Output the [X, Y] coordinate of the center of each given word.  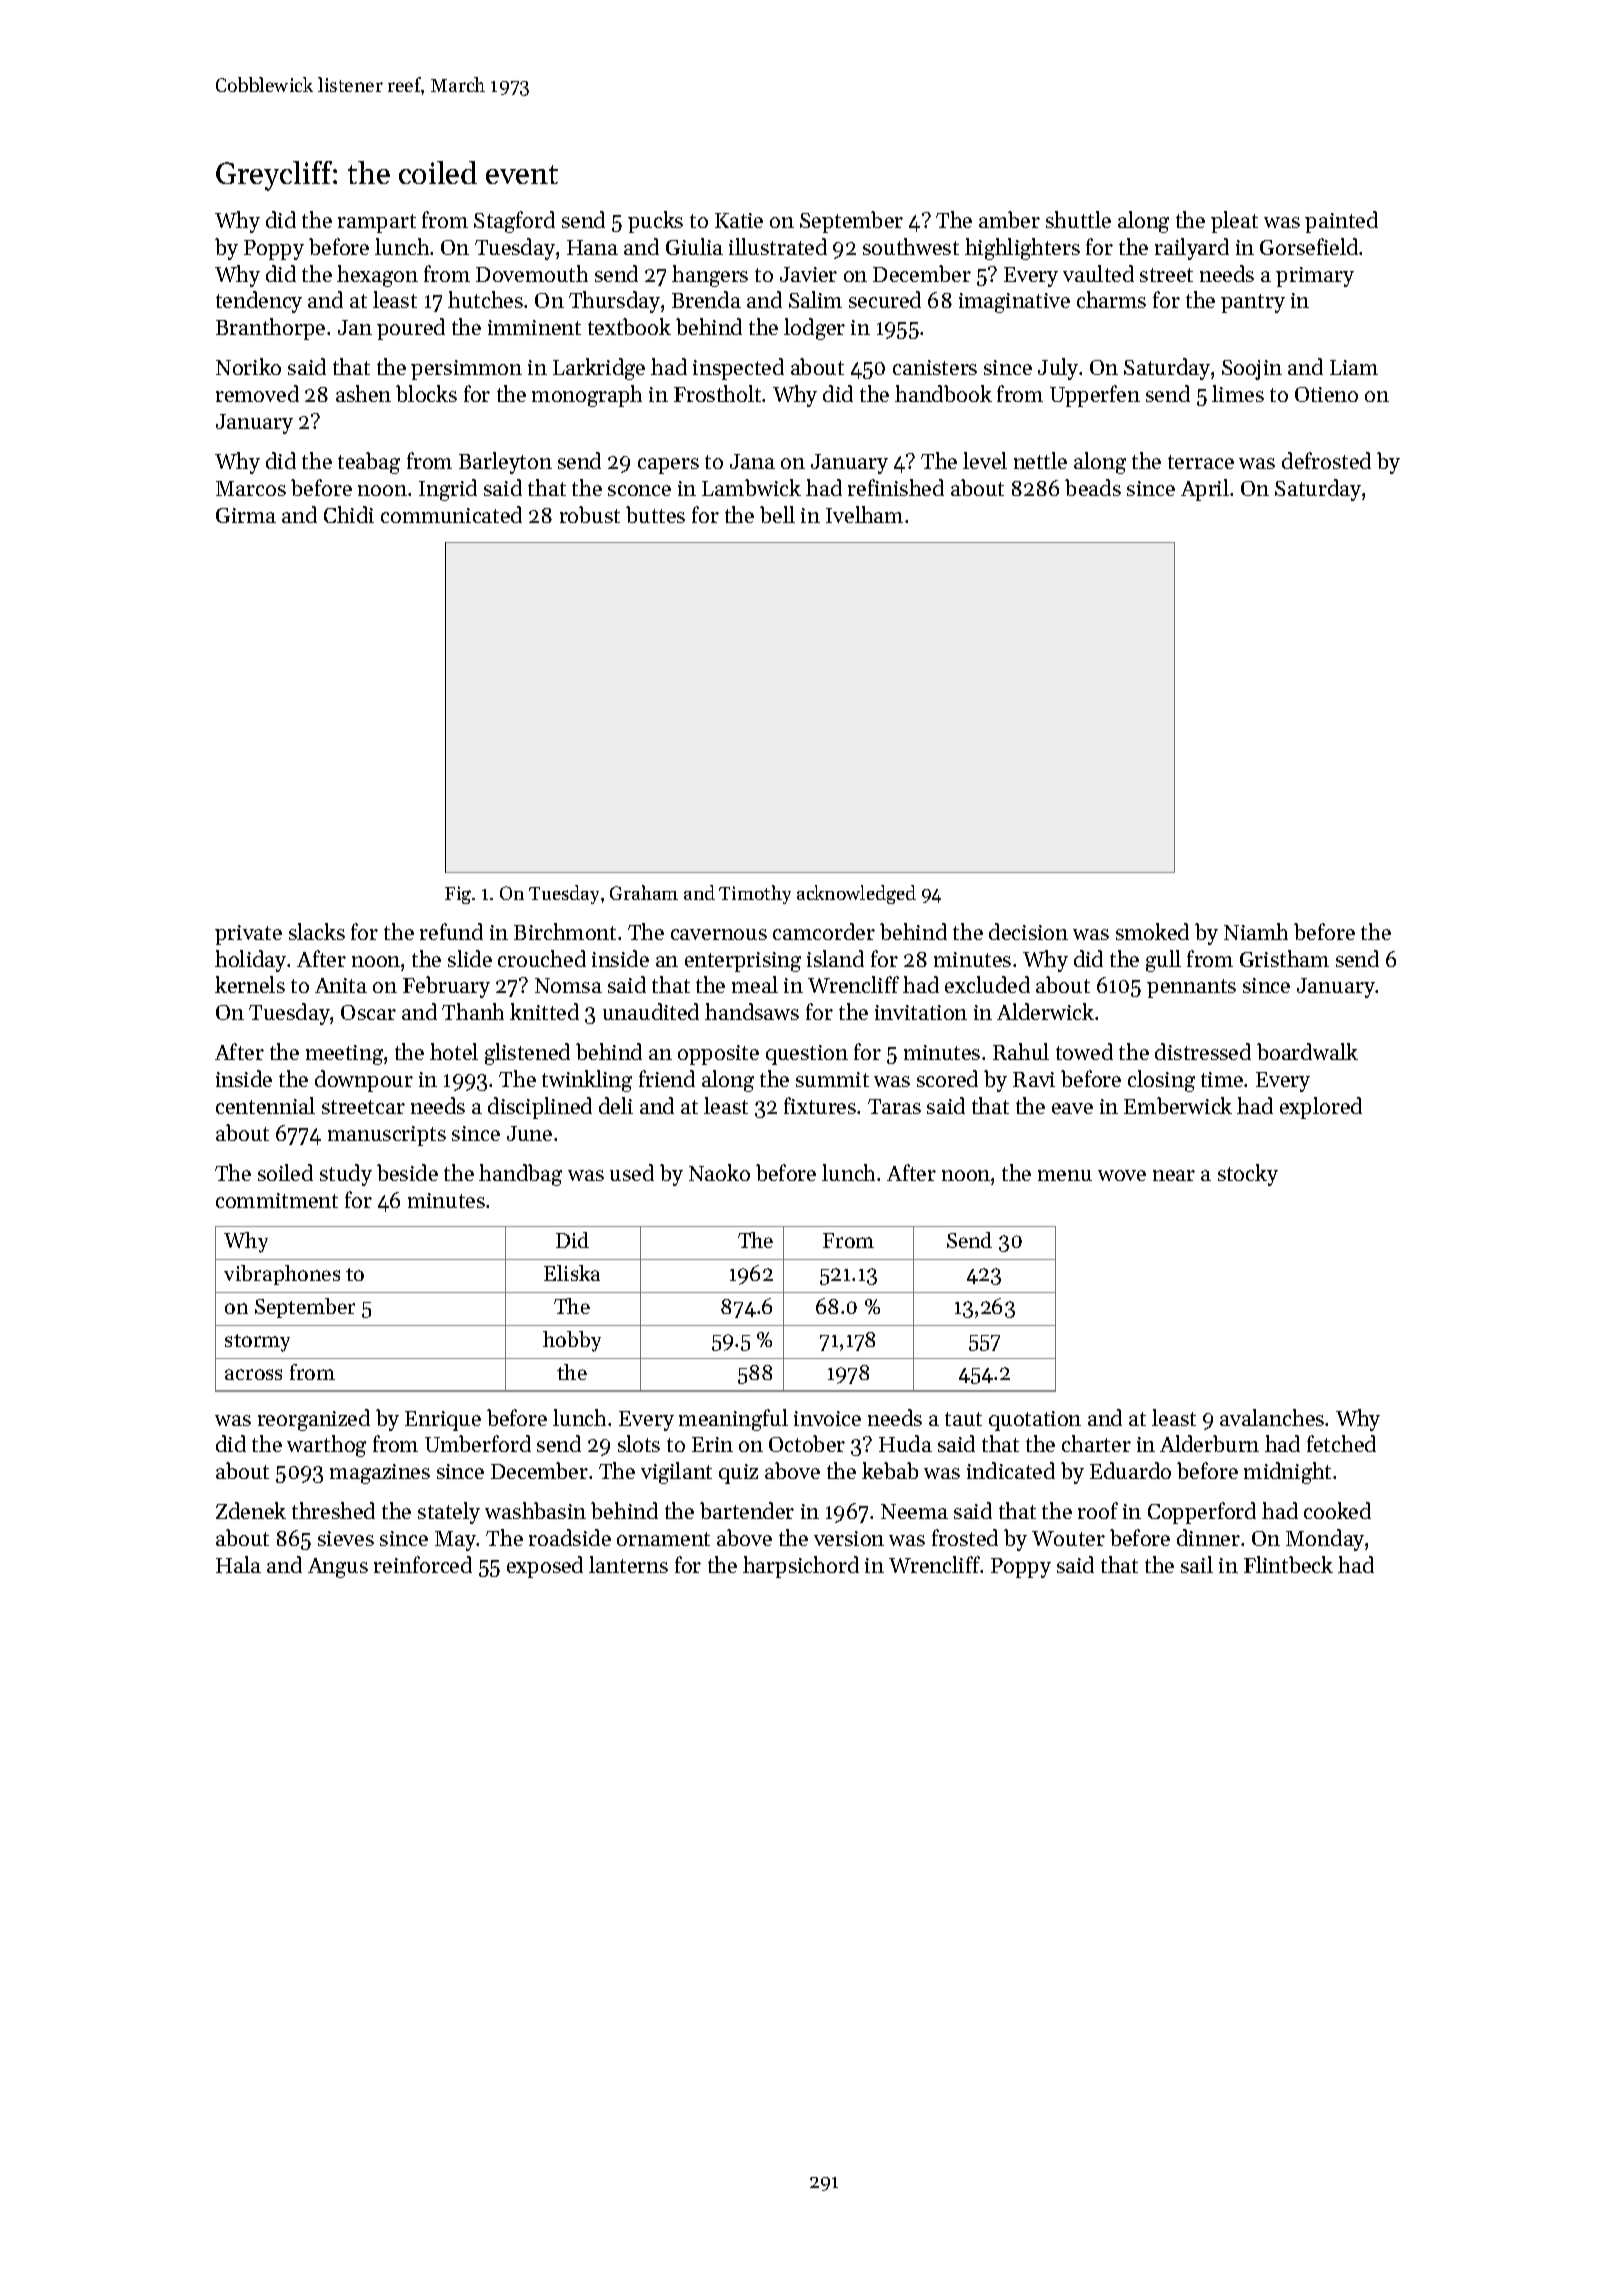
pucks [655, 222]
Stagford [514, 222]
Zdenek [251, 1510]
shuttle [1078, 219]
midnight [1287, 1473]
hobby [572, 1341]
